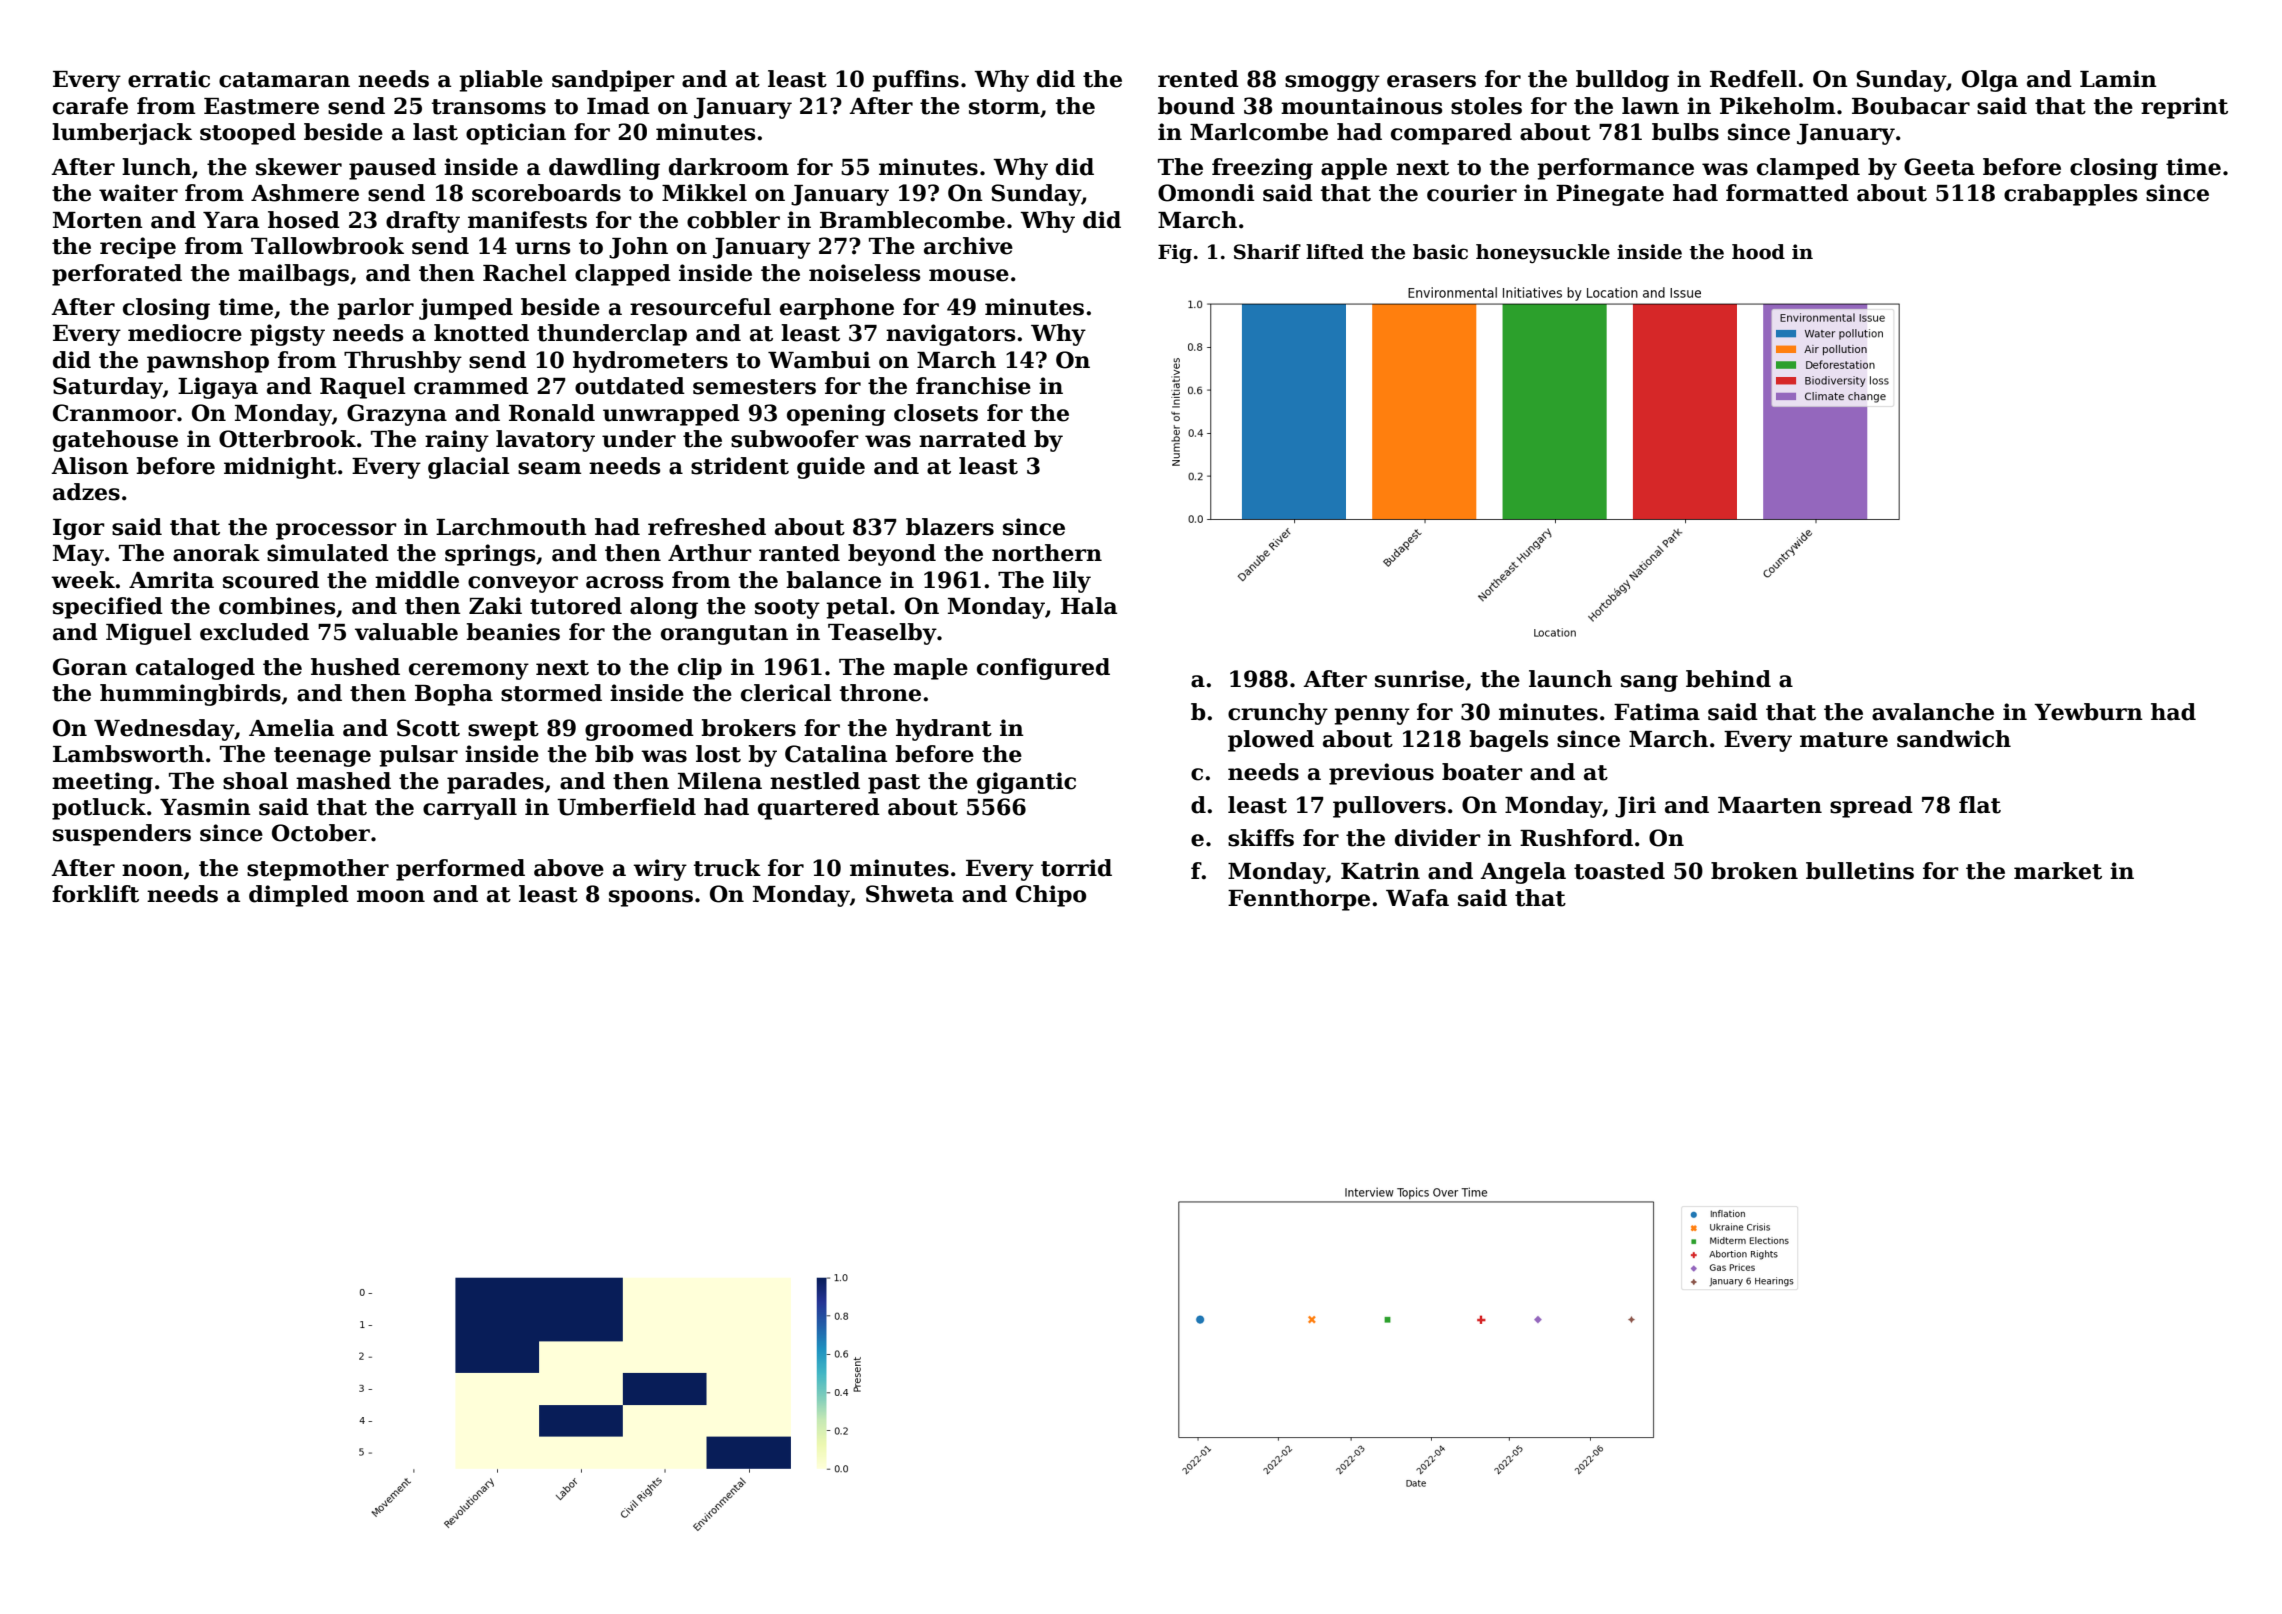 Image resolution: width=2282 pixels, height=1614 pixels. Describe the element at coordinates (1871, 807) in the image. I see `spread` at that location.
